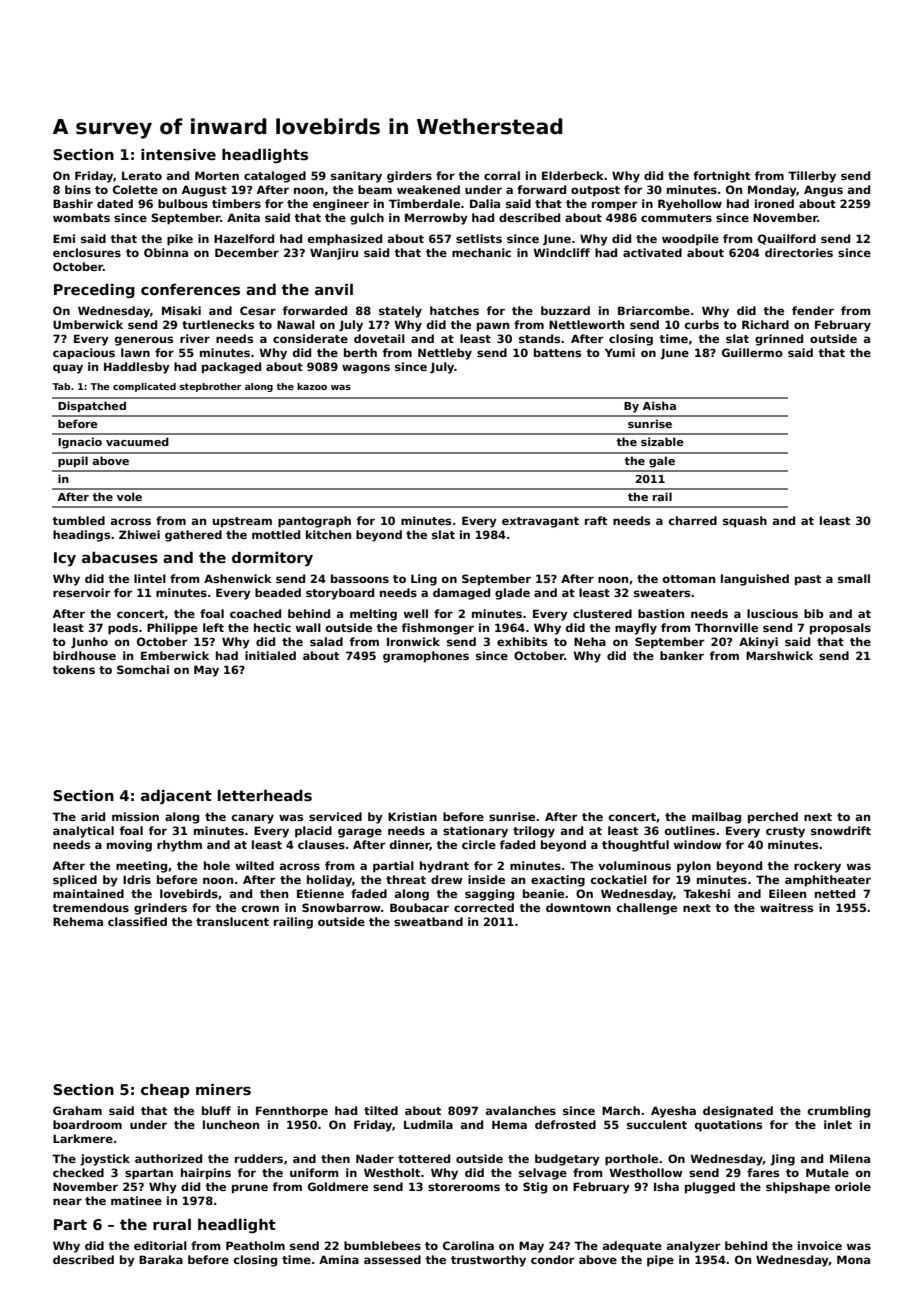 This page has height=1308, width=924. What do you see at coordinates (90, 907) in the page?
I see `tremendous` at bounding box center [90, 907].
